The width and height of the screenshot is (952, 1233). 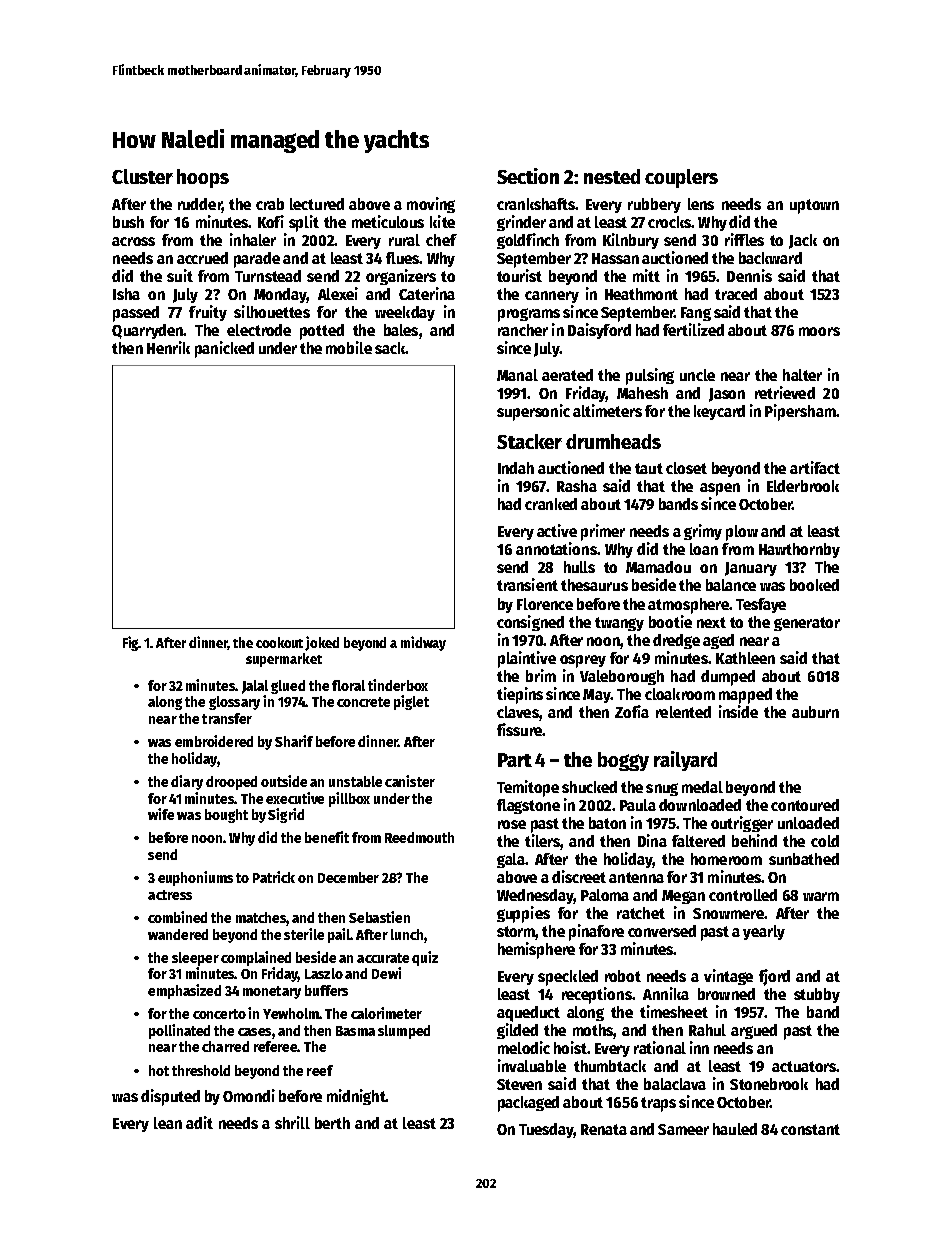 What do you see at coordinates (527, 584) in the screenshot?
I see `transient` at bounding box center [527, 584].
